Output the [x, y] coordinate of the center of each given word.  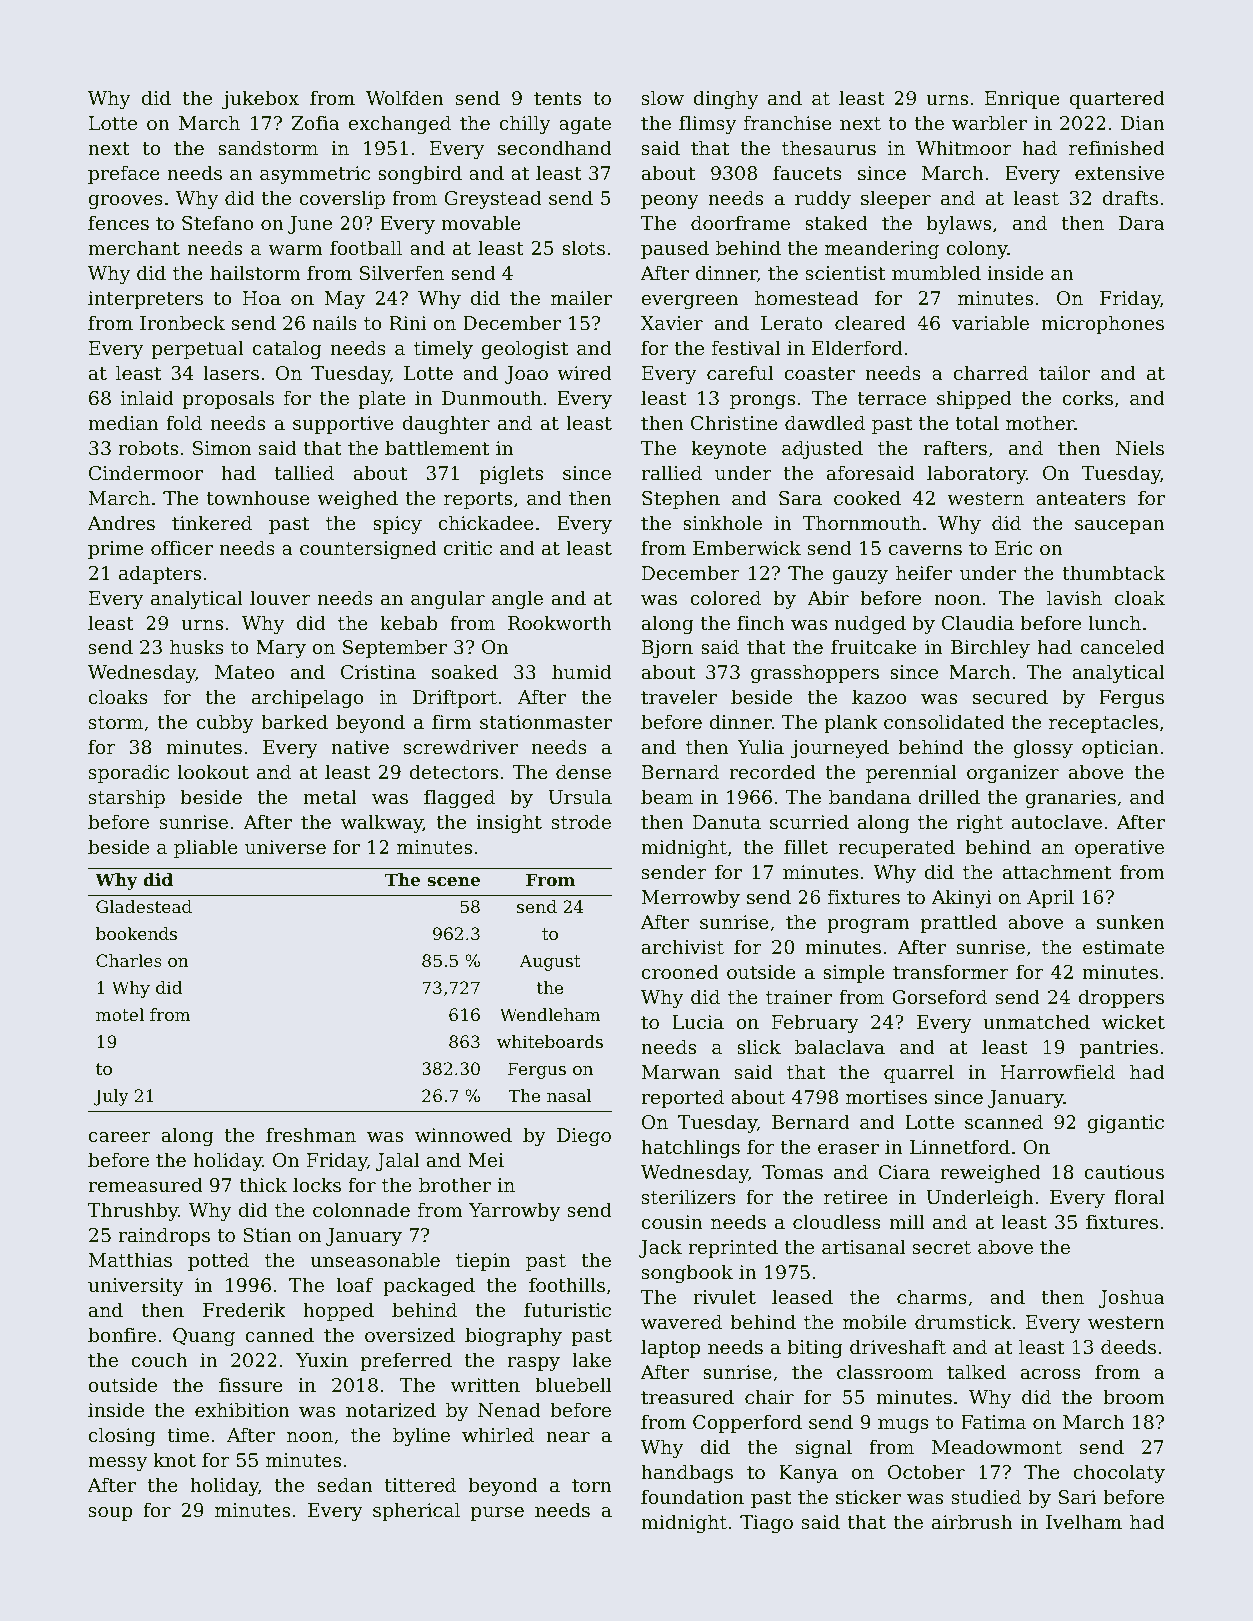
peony [670, 202]
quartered [1117, 99]
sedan [345, 1484]
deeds [1128, 1346]
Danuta [727, 822]
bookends [136, 933]
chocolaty [1119, 1473]
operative [1119, 849]
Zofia [316, 122]
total [977, 422]
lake [591, 1359]
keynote [728, 449]
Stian [267, 1235]
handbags [687, 1473]
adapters [160, 574]
